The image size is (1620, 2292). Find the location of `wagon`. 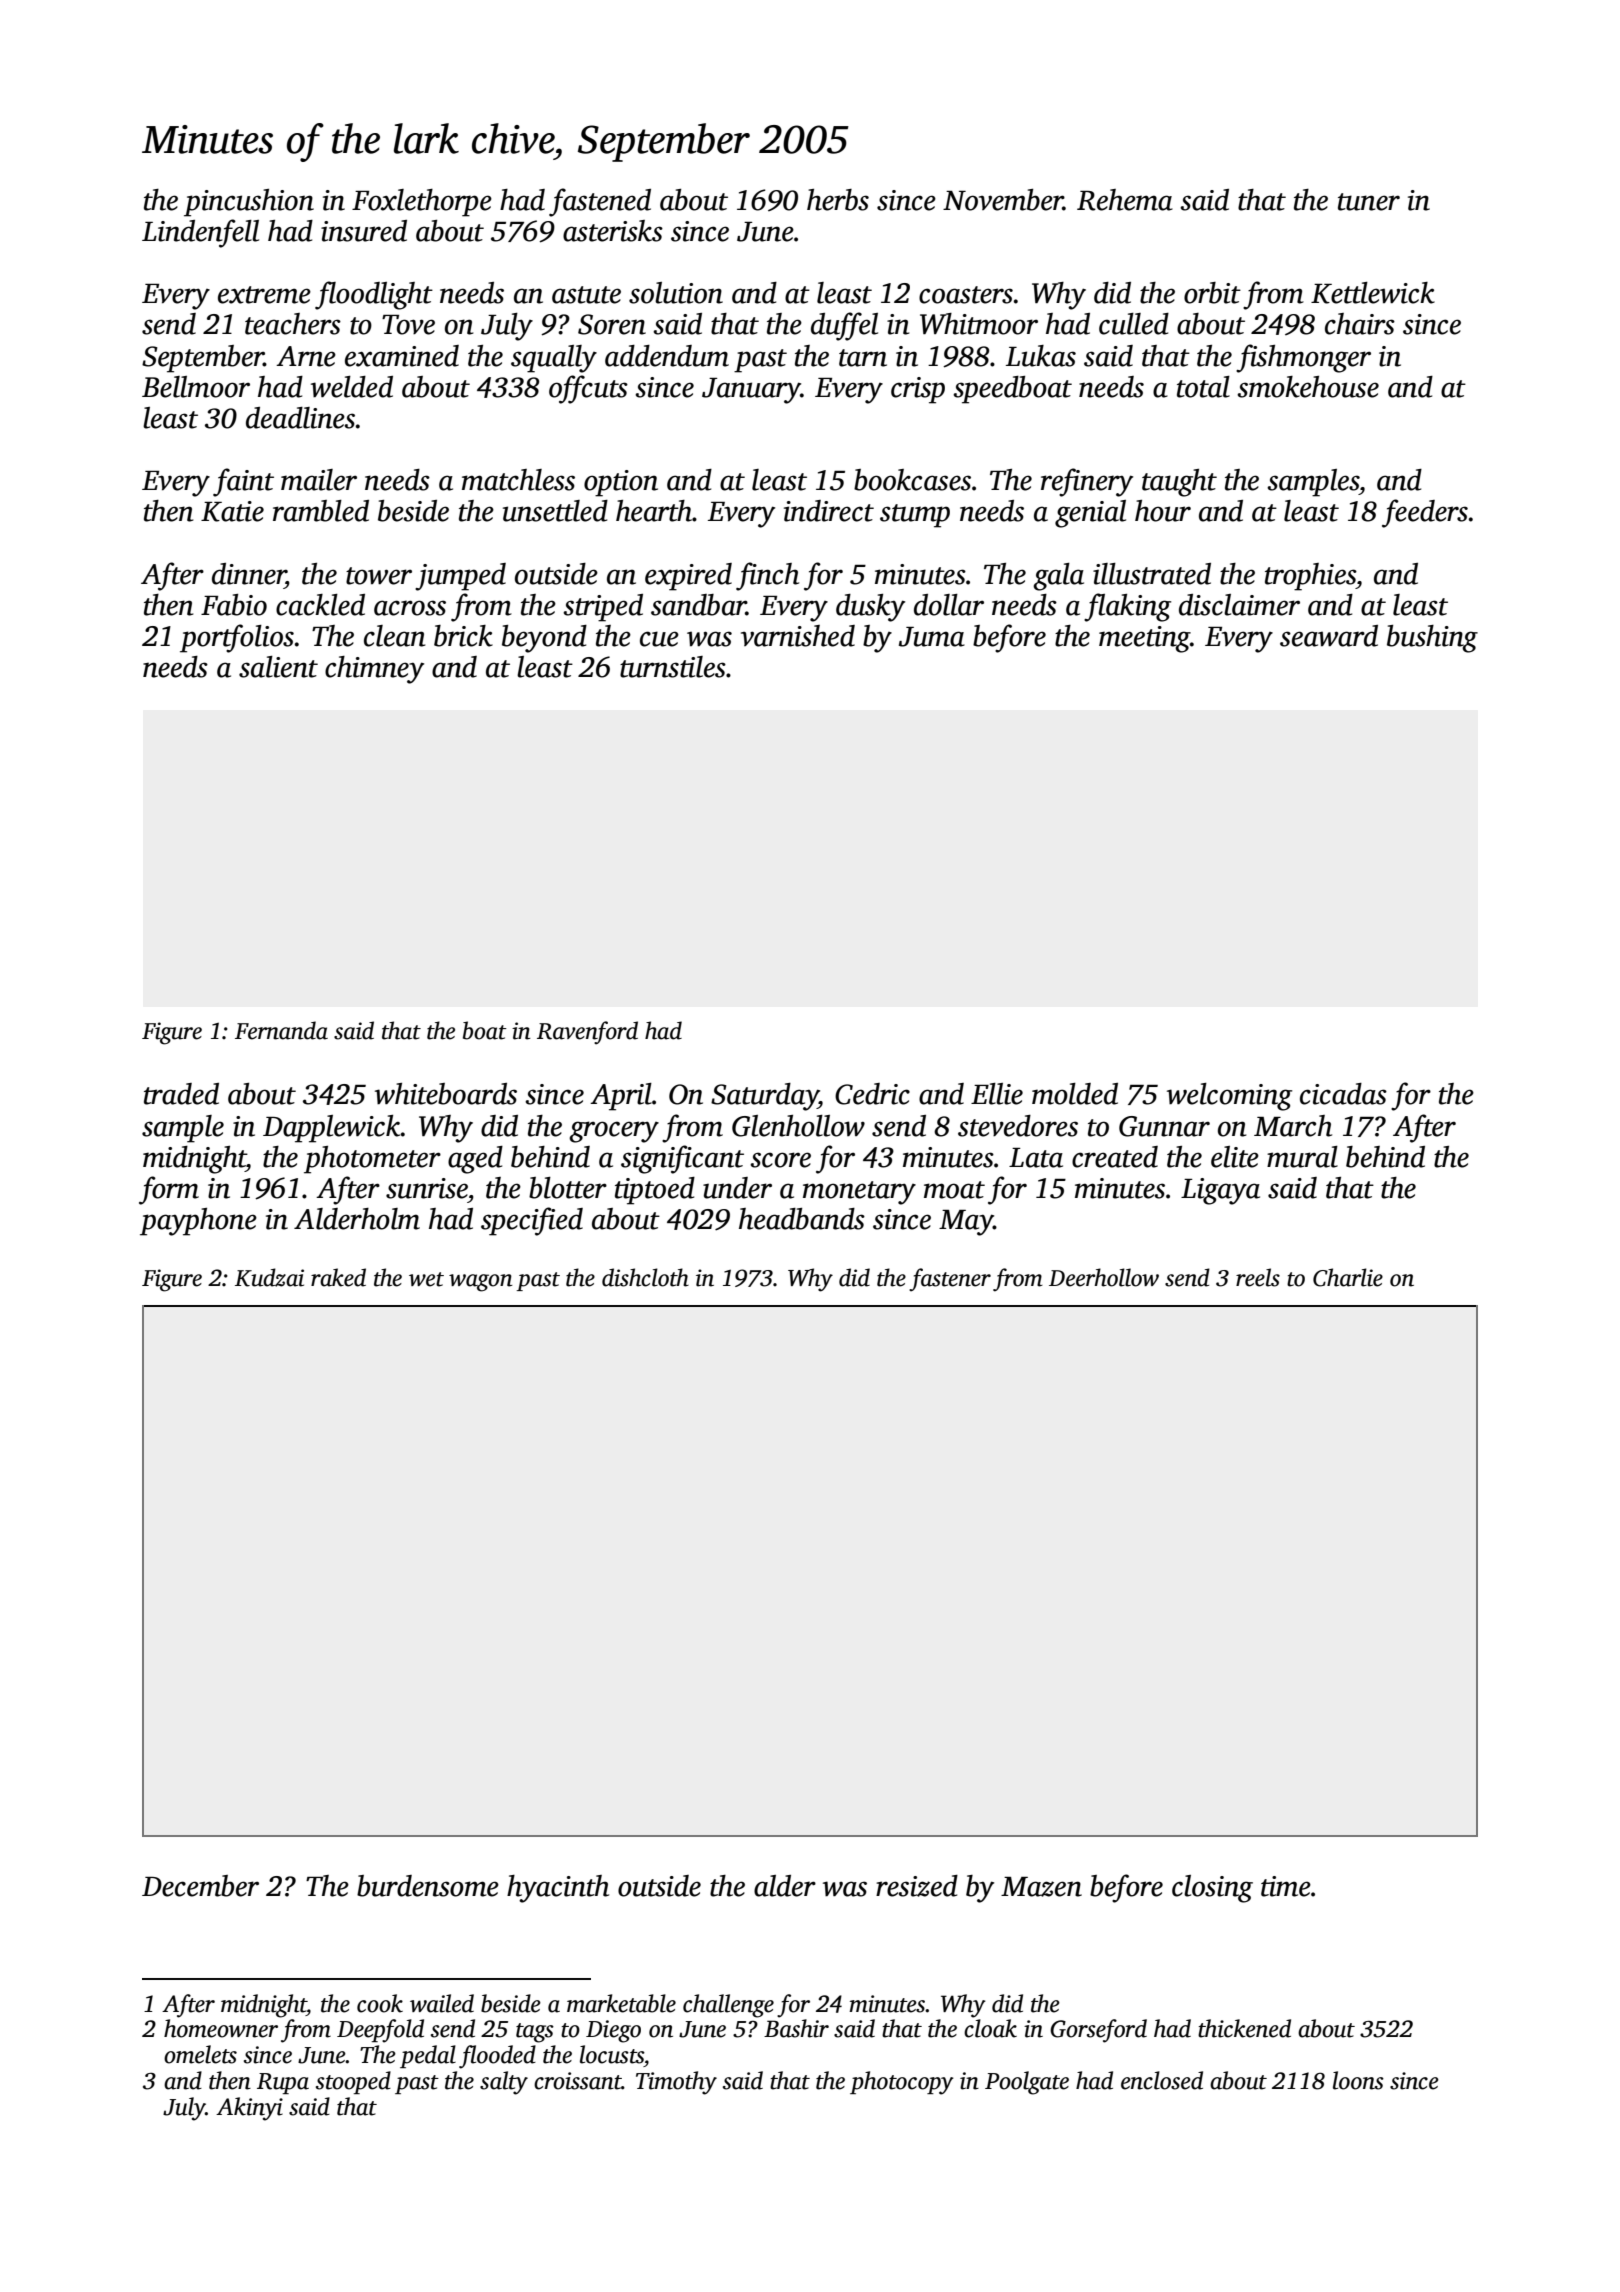

wagon is located at coordinates (481, 1283).
